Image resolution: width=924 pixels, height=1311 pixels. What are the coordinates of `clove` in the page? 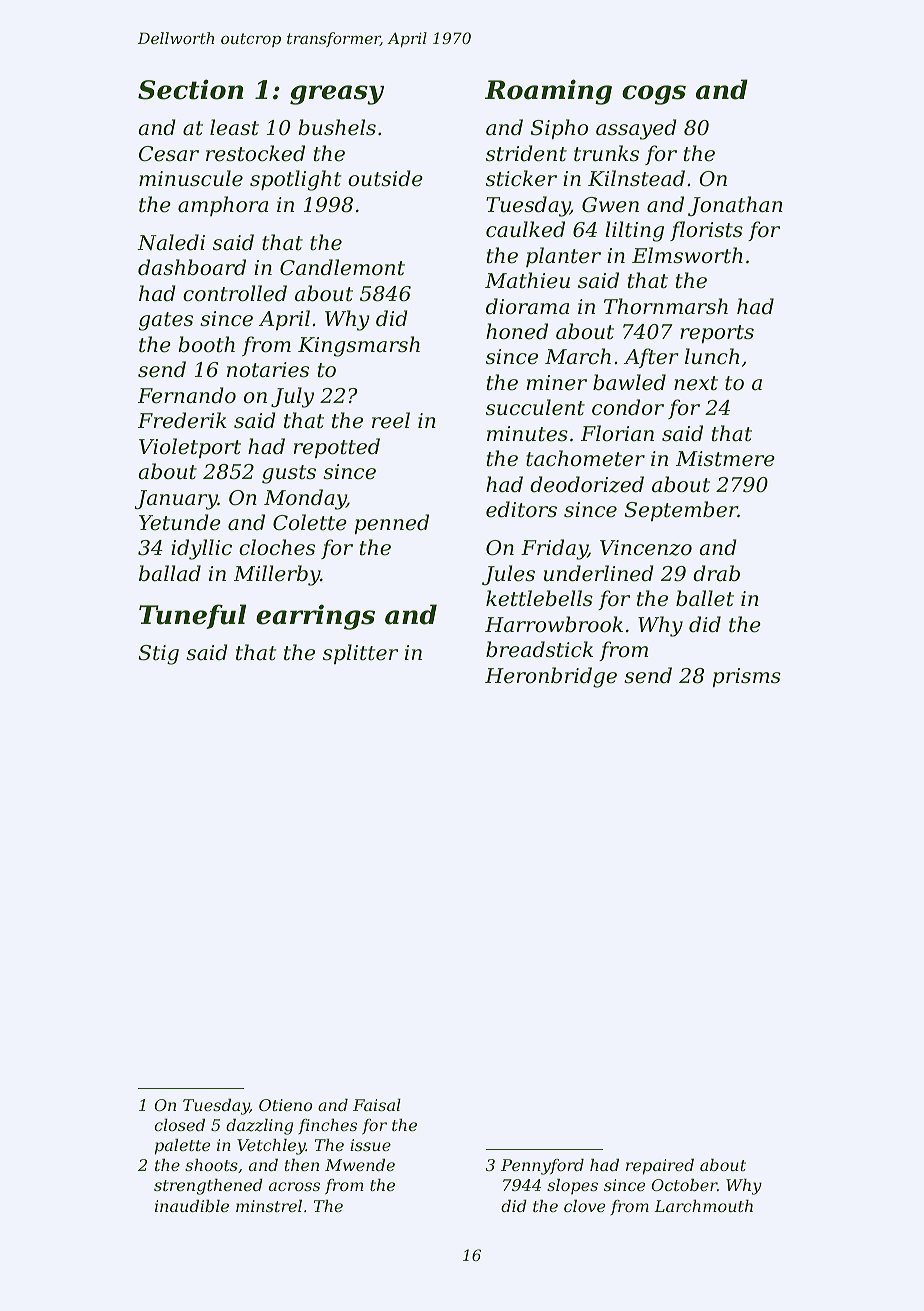 It's located at (585, 1206).
